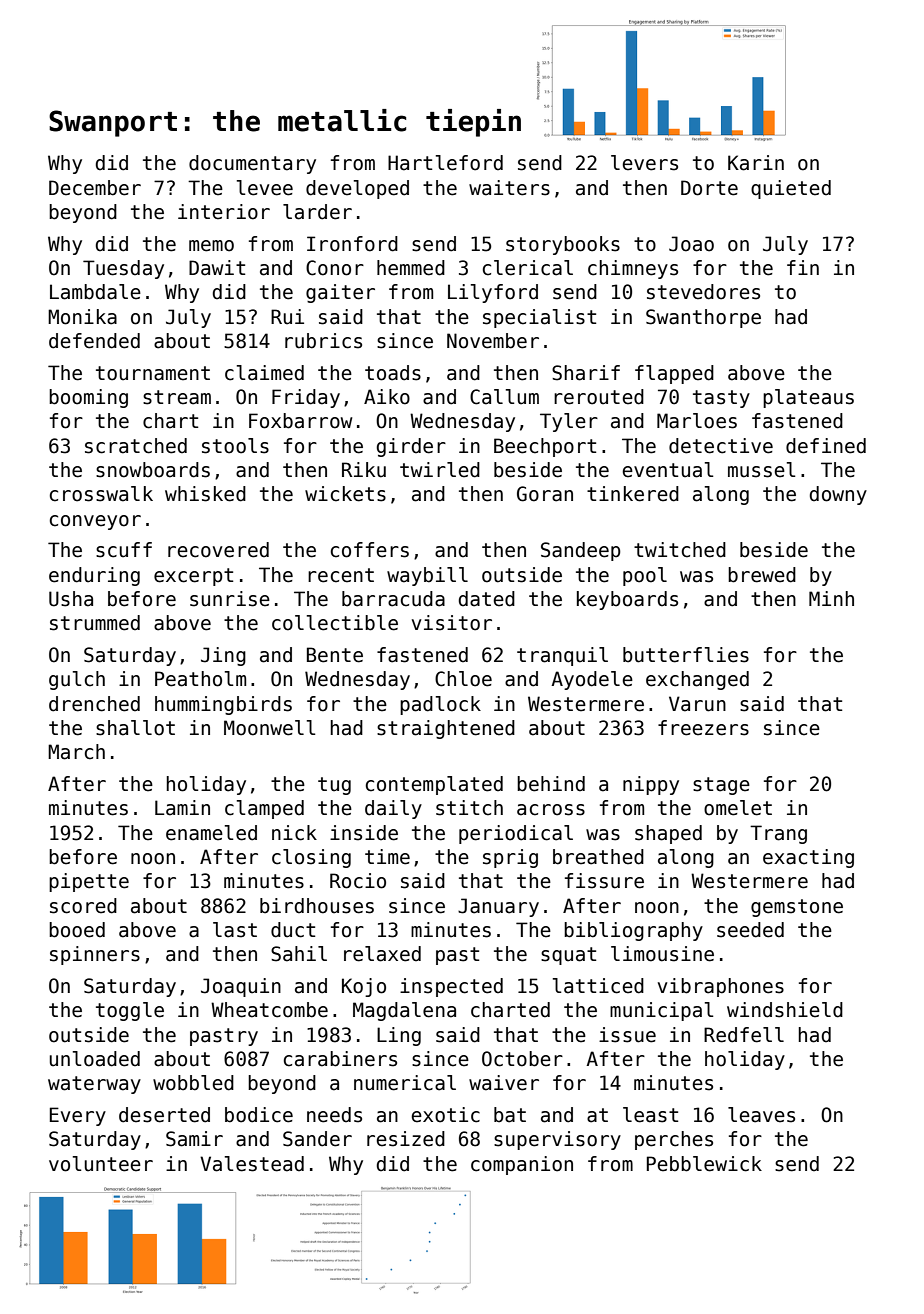 The height and width of the image is (1314, 924). What do you see at coordinates (94, 704) in the image?
I see `drenched` at bounding box center [94, 704].
